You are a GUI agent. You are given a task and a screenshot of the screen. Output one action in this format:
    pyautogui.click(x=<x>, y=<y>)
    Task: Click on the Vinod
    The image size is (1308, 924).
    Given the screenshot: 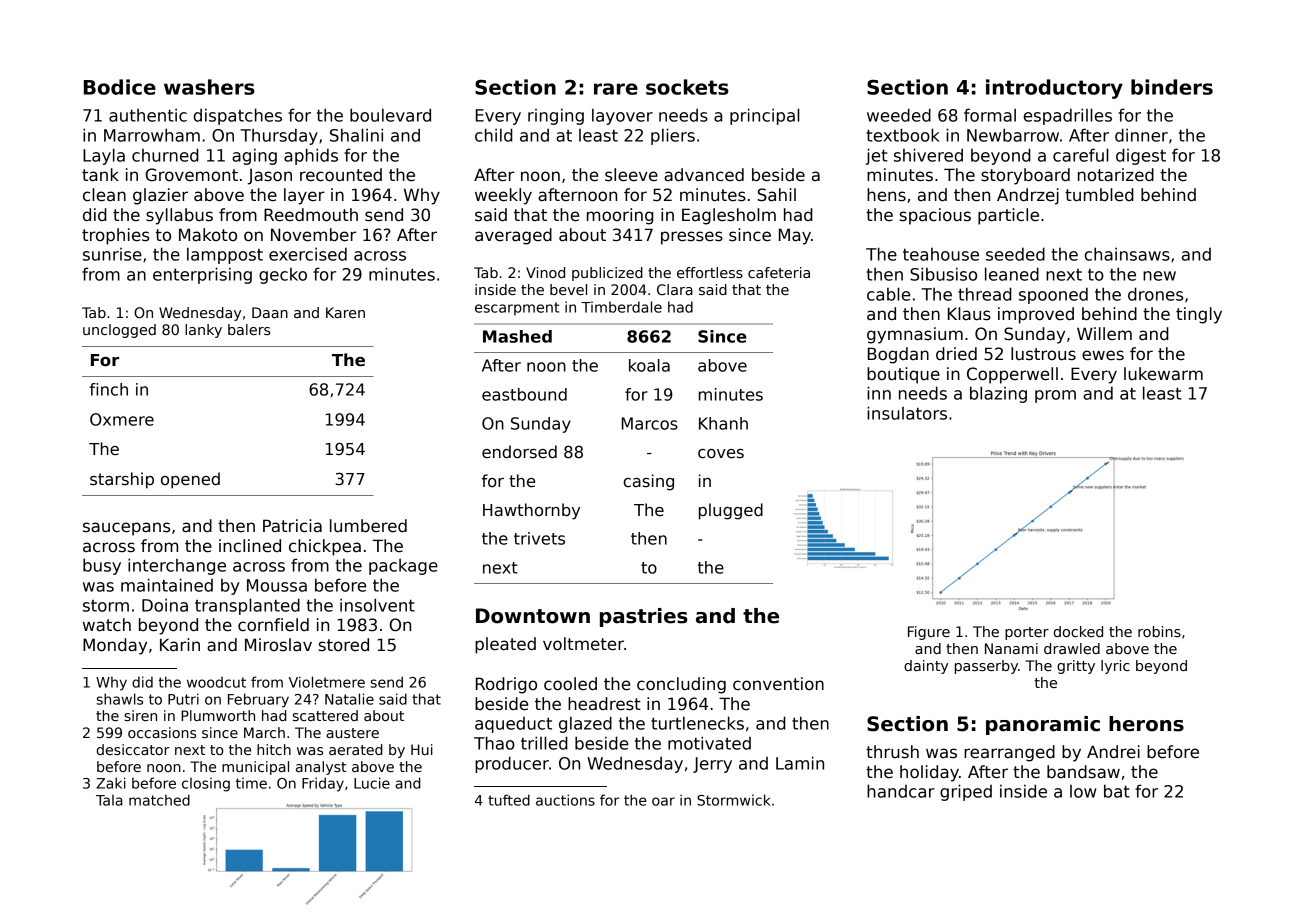 What is the action you would take?
    pyautogui.click(x=545, y=272)
